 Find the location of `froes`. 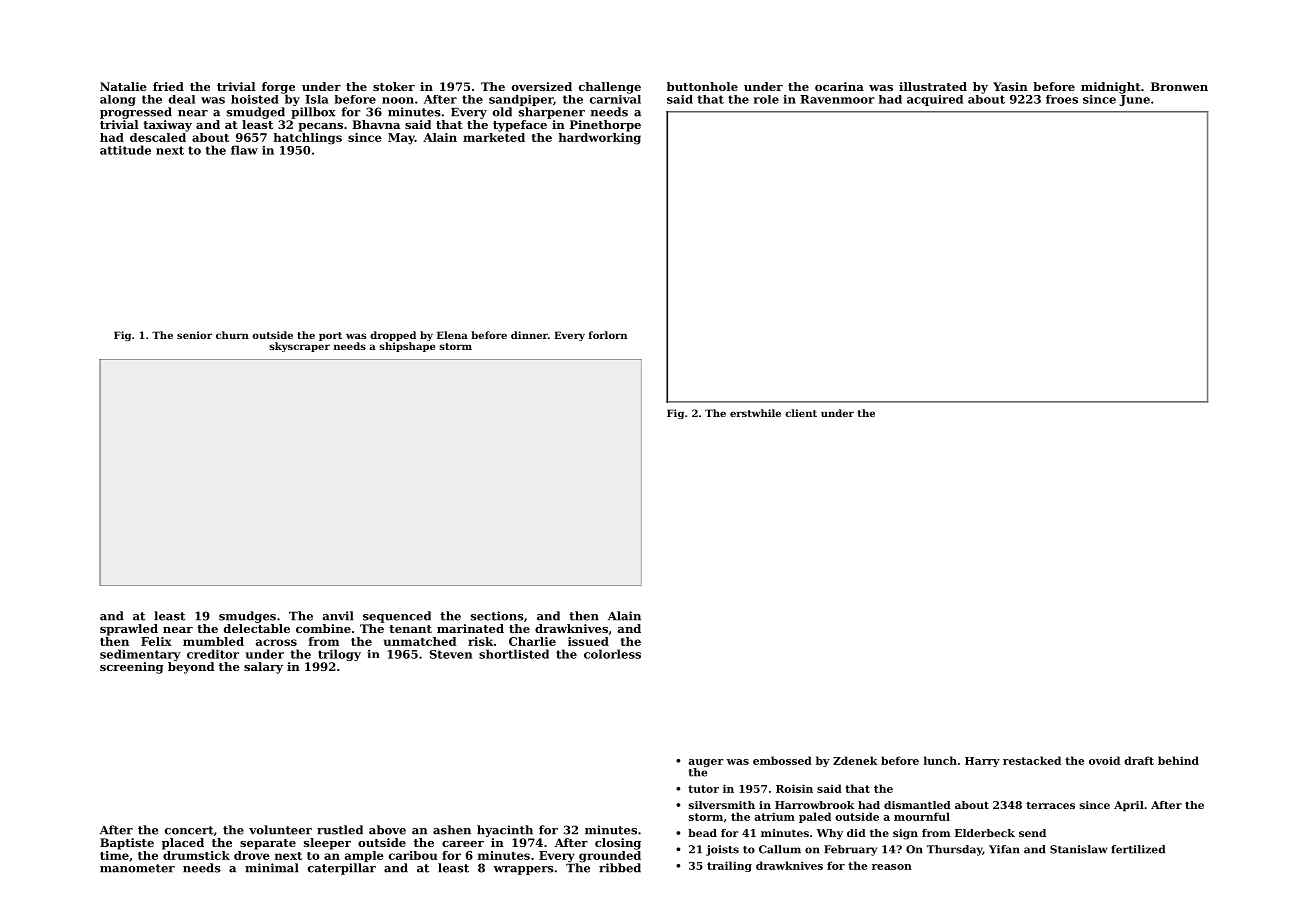

froes is located at coordinates (1062, 99).
